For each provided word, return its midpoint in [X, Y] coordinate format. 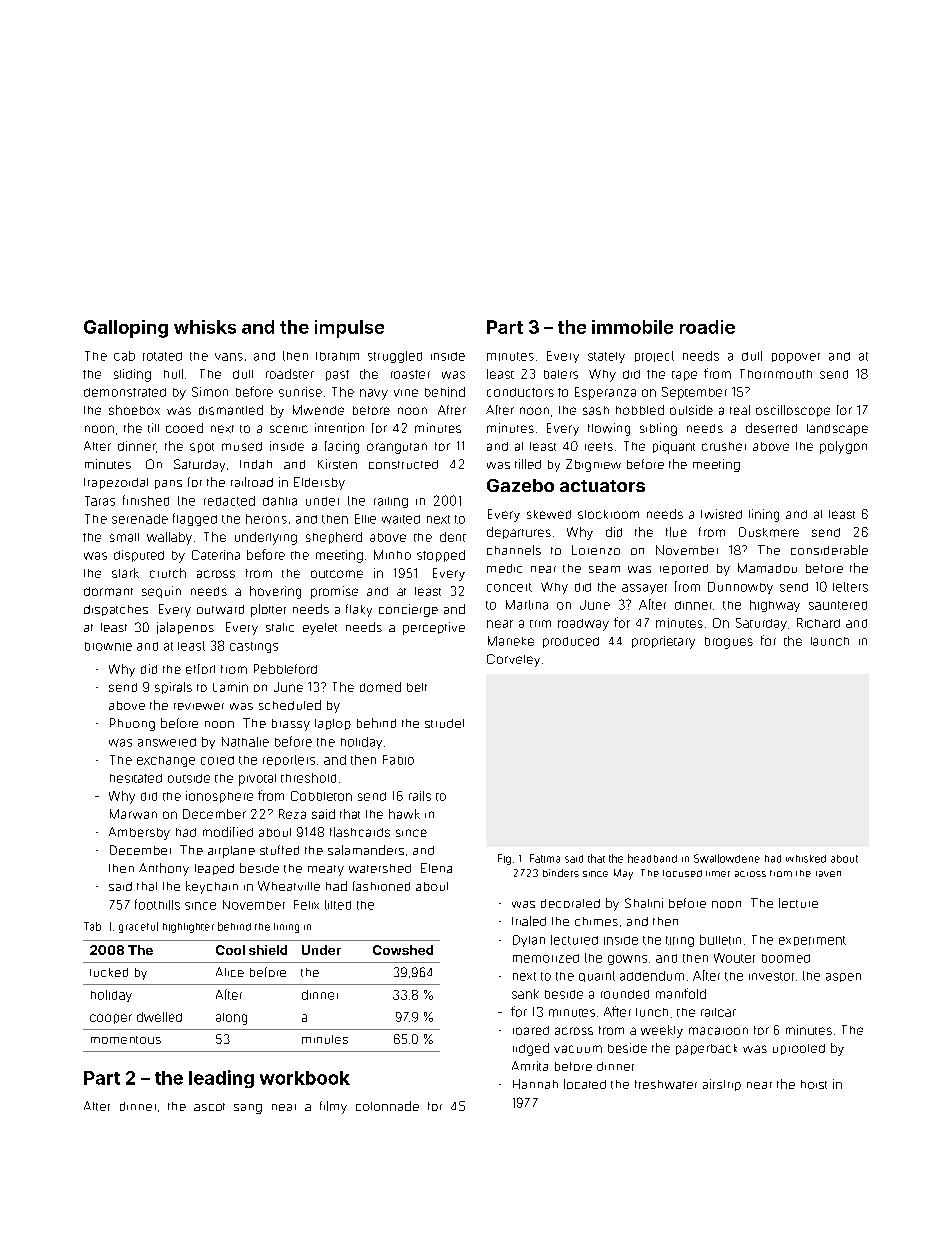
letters [850, 587]
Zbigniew [593, 465]
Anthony [164, 869]
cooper [111, 1019]
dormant [108, 591]
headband [652, 858]
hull [173, 374]
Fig [504, 859]
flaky [359, 610]
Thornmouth [776, 374]
